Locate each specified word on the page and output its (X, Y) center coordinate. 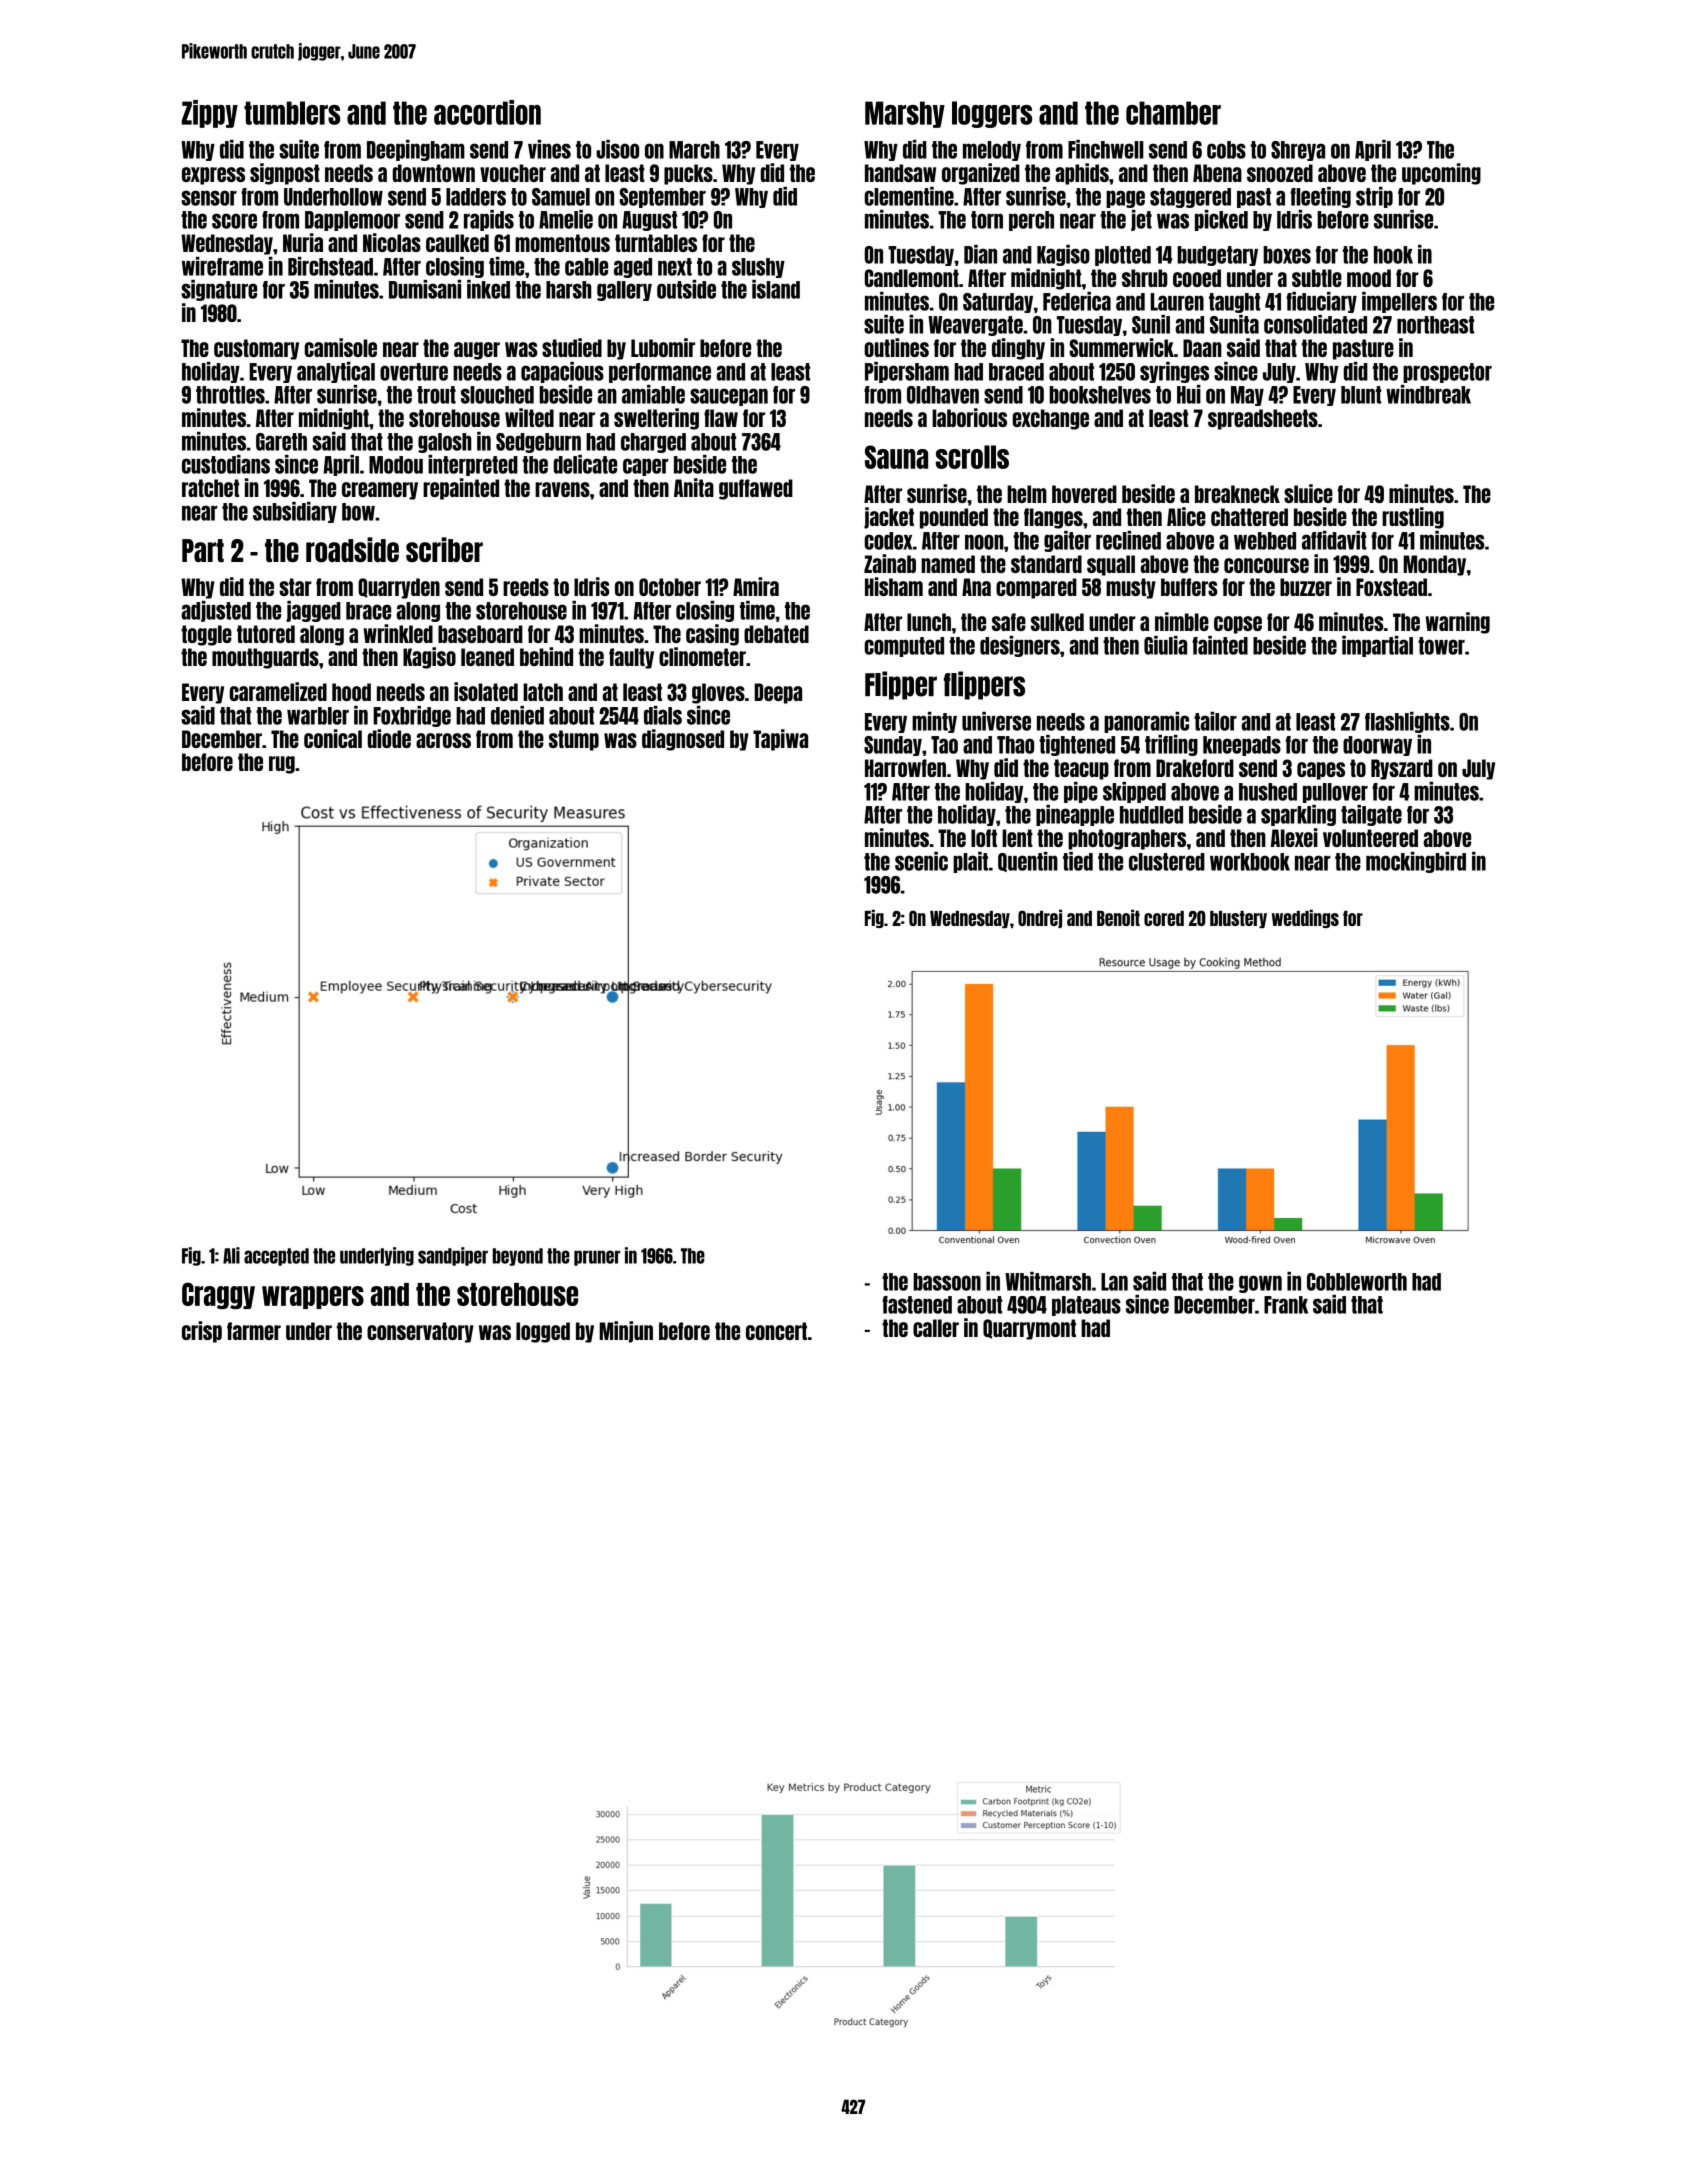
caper (646, 467)
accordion (487, 112)
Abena (1217, 173)
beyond (518, 1257)
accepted (276, 1257)
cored (1164, 918)
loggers (992, 114)
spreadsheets (1263, 419)
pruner (597, 1258)
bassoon (947, 1282)
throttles (230, 395)
